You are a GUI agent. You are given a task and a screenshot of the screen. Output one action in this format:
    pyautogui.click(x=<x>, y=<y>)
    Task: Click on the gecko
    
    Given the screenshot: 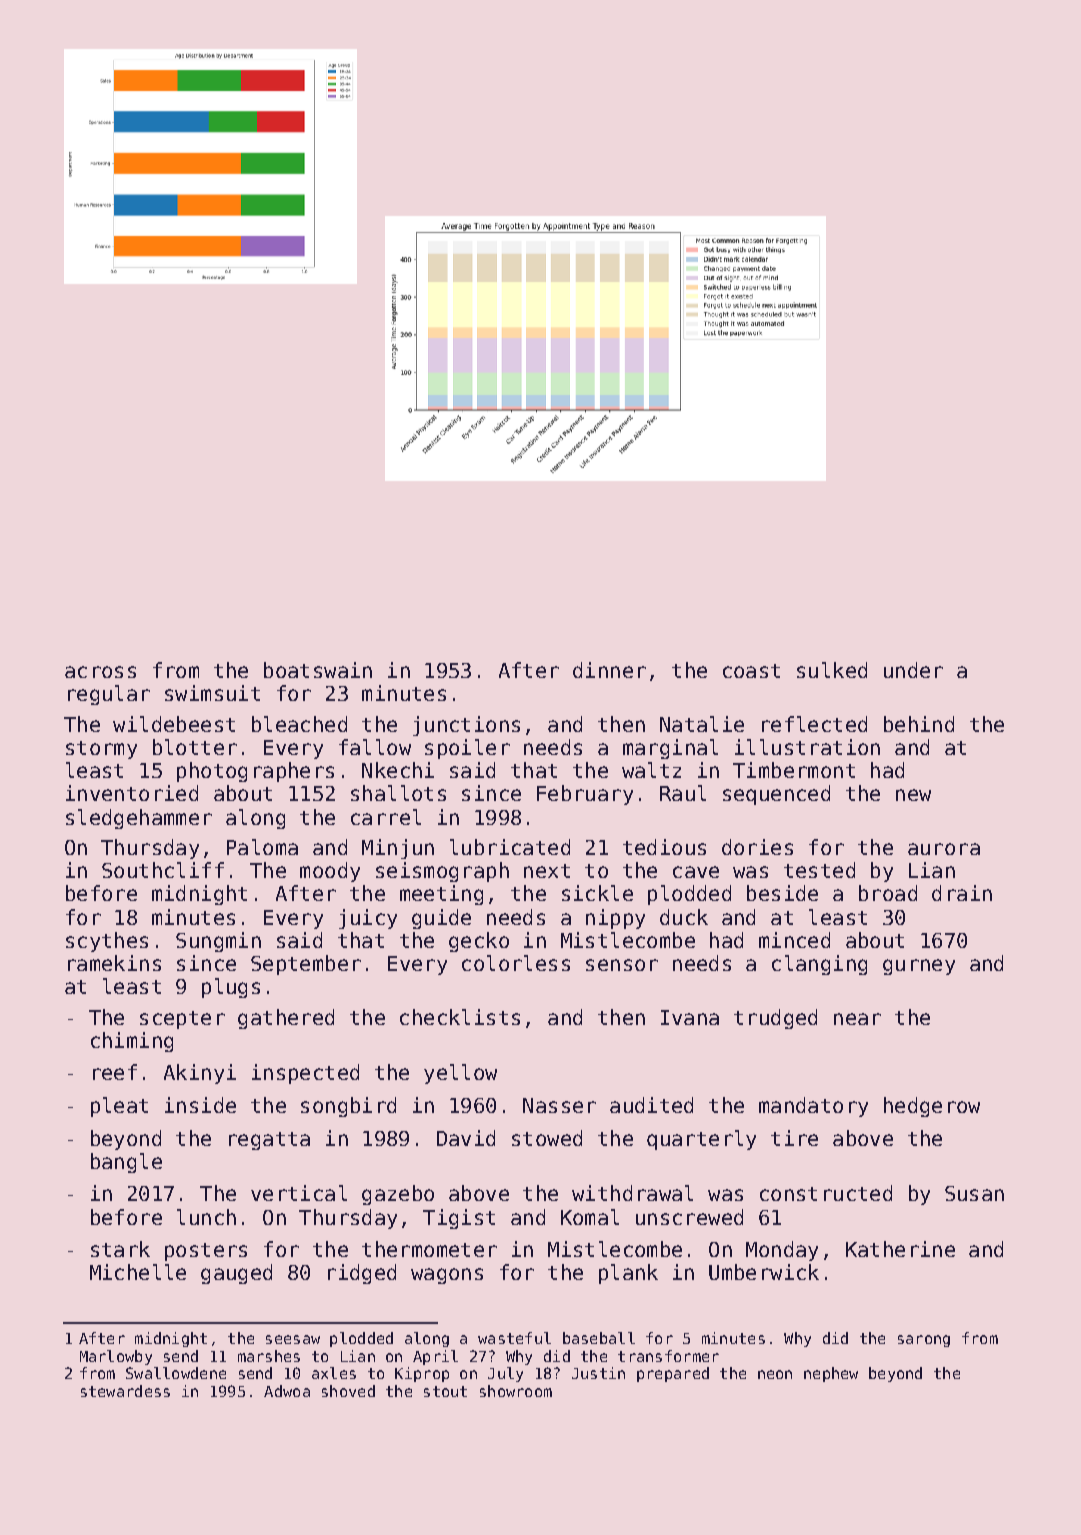 What is the action you would take?
    pyautogui.click(x=479, y=942)
